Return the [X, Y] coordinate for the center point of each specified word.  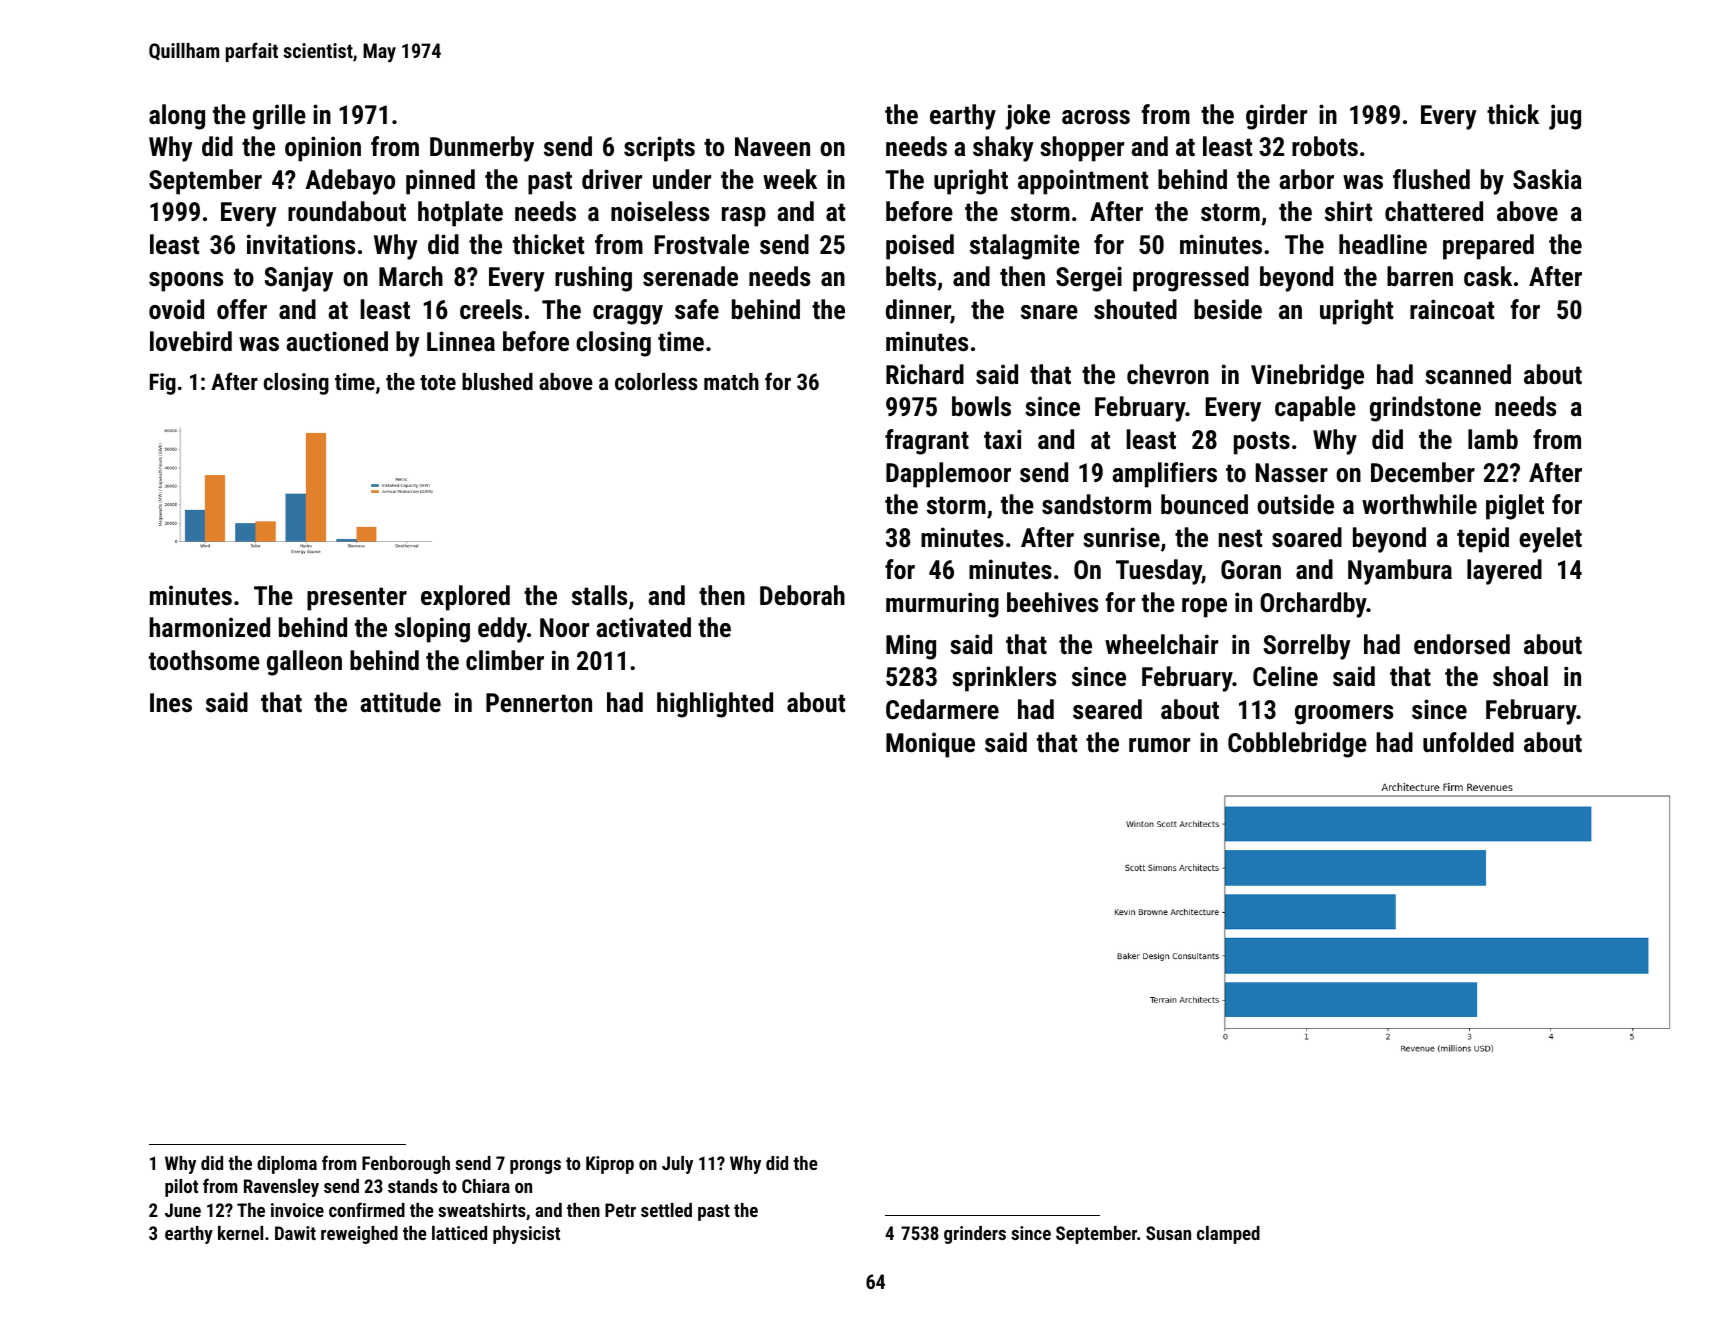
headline [1383, 244]
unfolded [1468, 742]
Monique [930, 745]
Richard [925, 374]
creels [491, 309]
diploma [287, 1165]
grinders [975, 1235]
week [790, 179]
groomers [1344, 715]
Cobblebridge [1297, 745]
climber [505, 660]
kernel [240, 1233]
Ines [171, 702]
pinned [440, 182]
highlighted [715, 705]
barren [1420, 276]
